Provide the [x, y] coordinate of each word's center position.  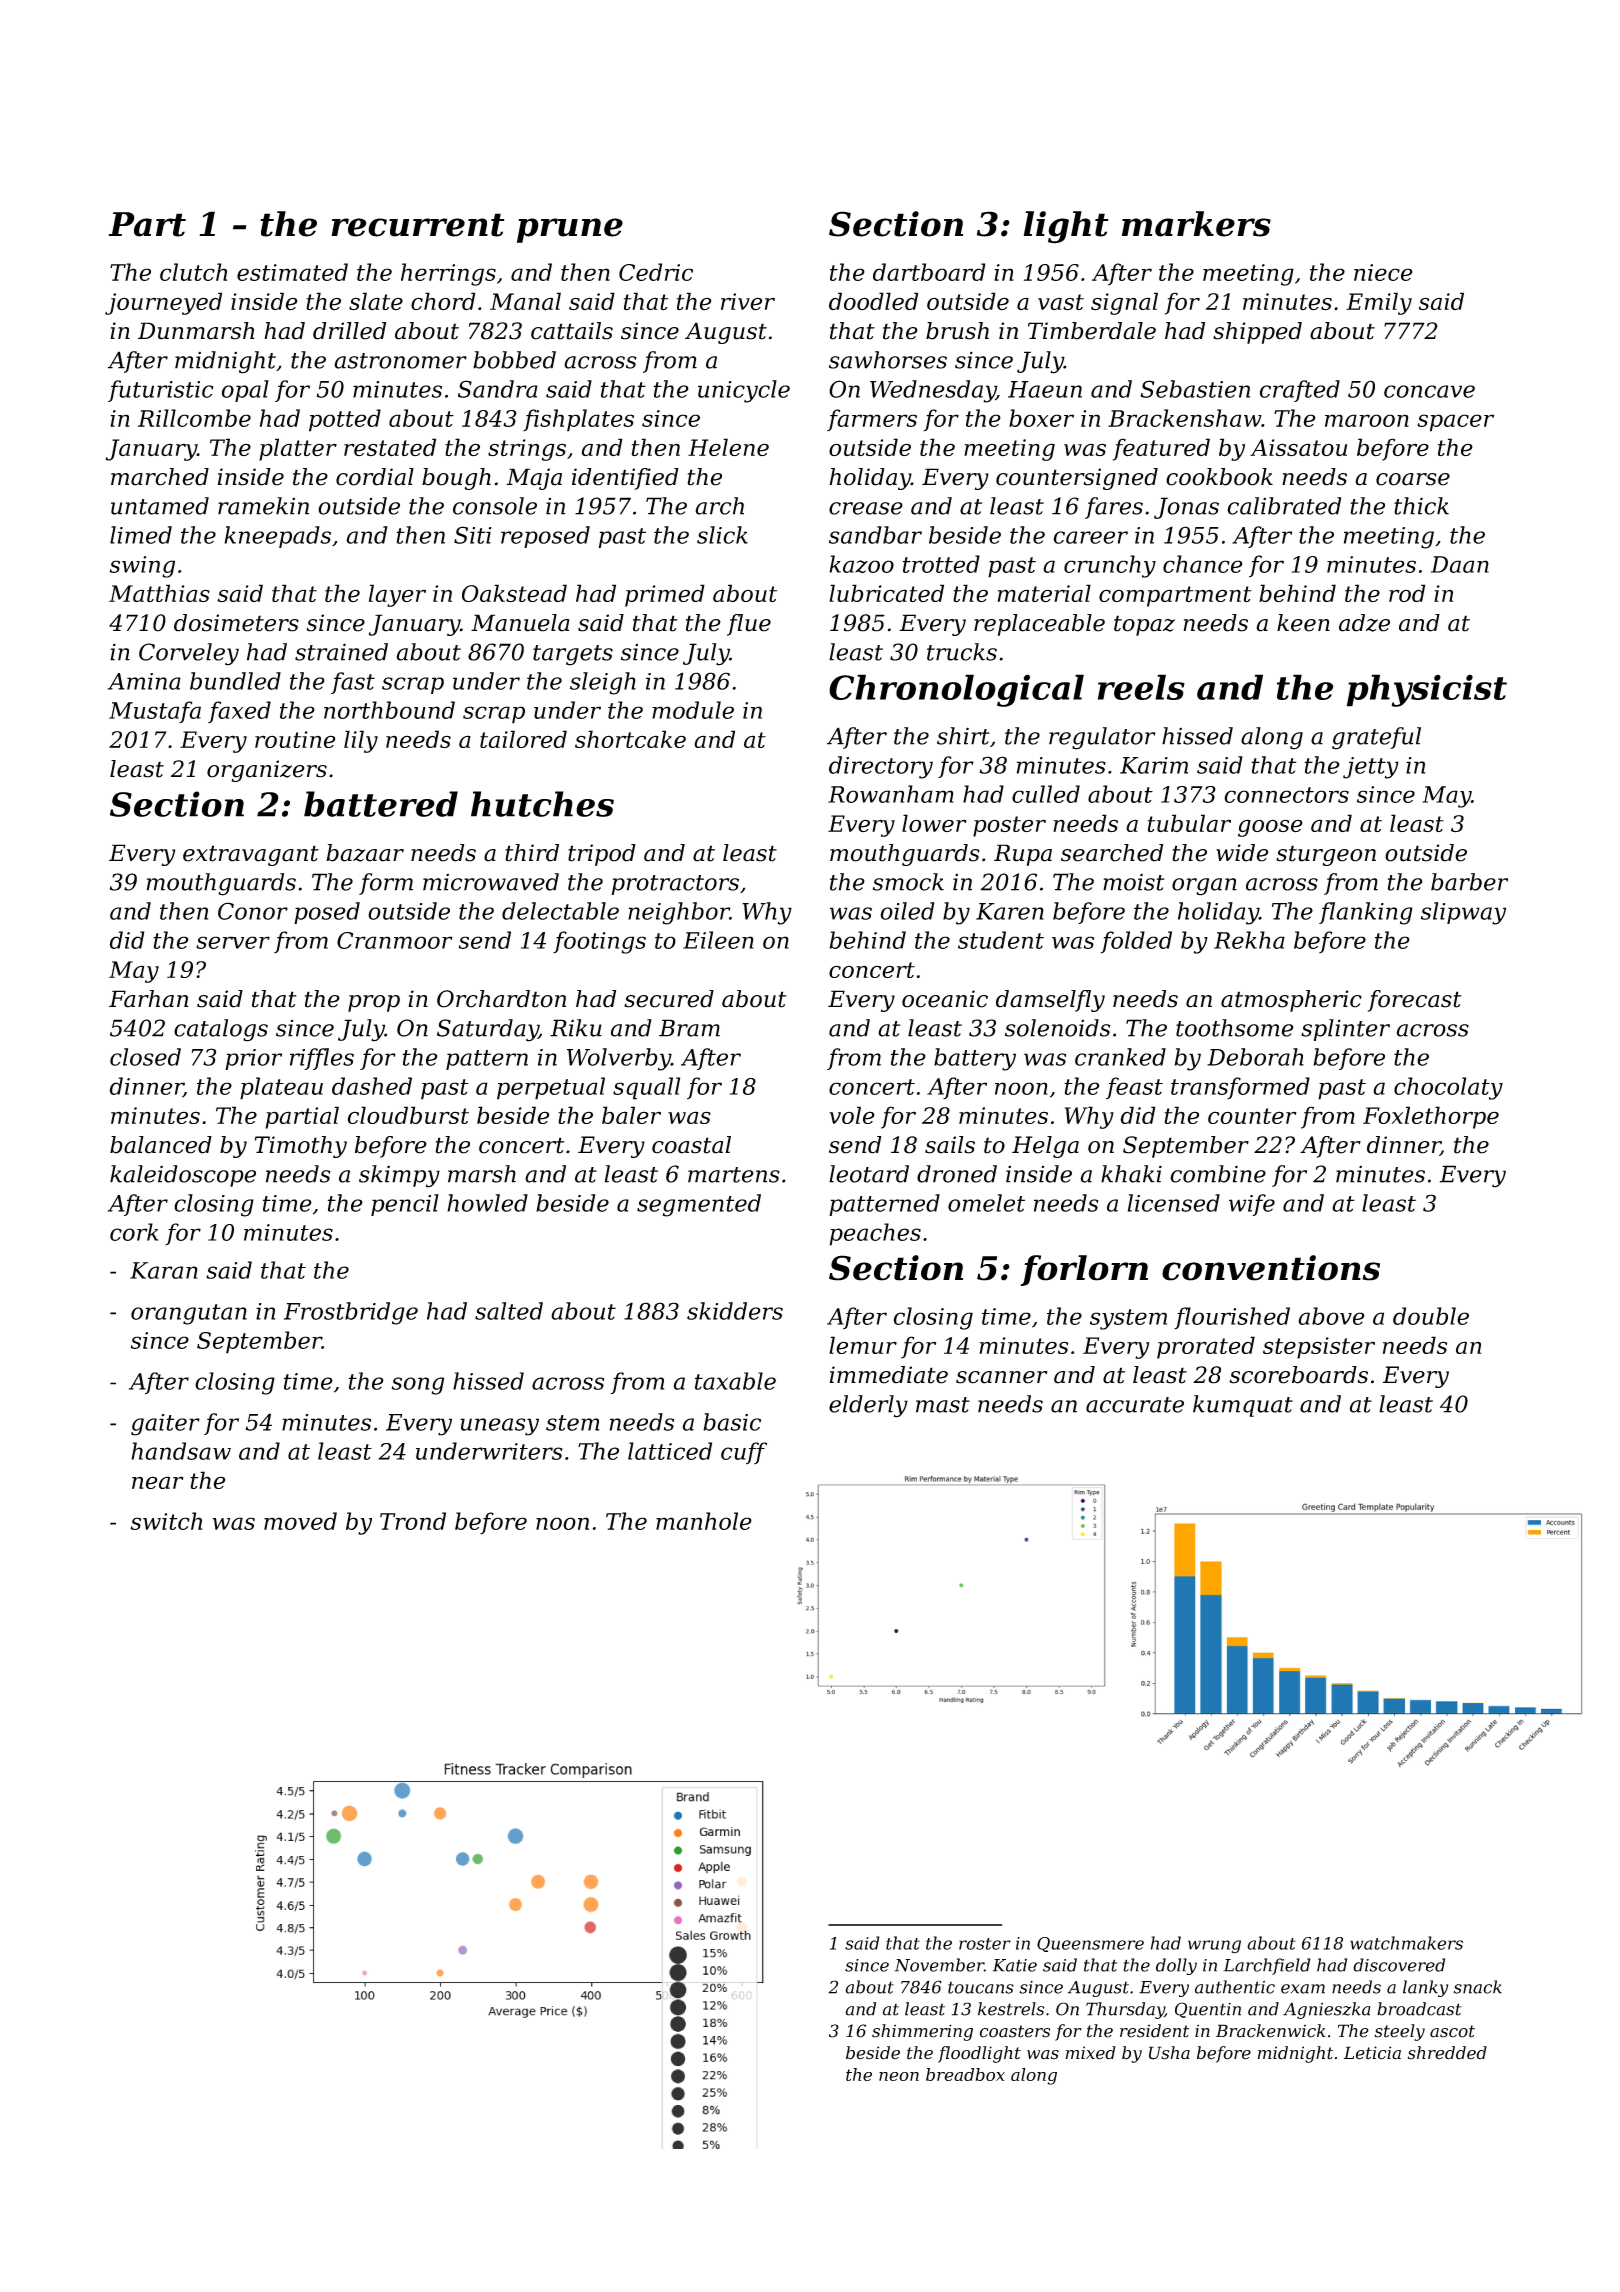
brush [957, 331]
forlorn [1084, 1270]
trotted [941, 564]
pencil [405, 1205]
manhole [704, 1521]
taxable [735, 1381]
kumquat [1243, 1406]
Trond [413, 1521]
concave [1429, 391]
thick [1421, 506]
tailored [523, 739]
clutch [193, 272]
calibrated [1284, 506]
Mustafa [155, 712]
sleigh [603, 683]
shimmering [922, 2032]
